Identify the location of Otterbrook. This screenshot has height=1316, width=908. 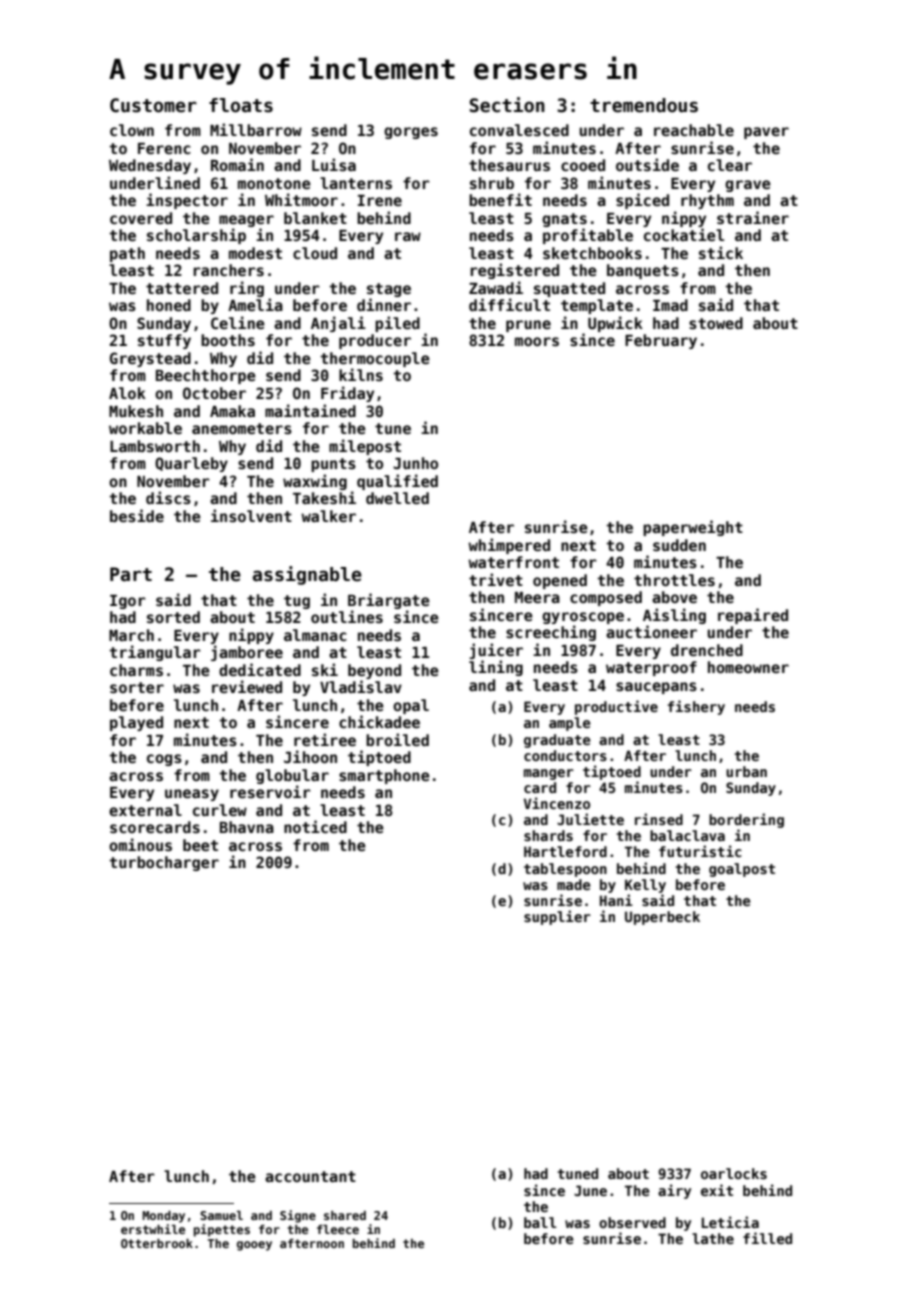
(157, 1243).
